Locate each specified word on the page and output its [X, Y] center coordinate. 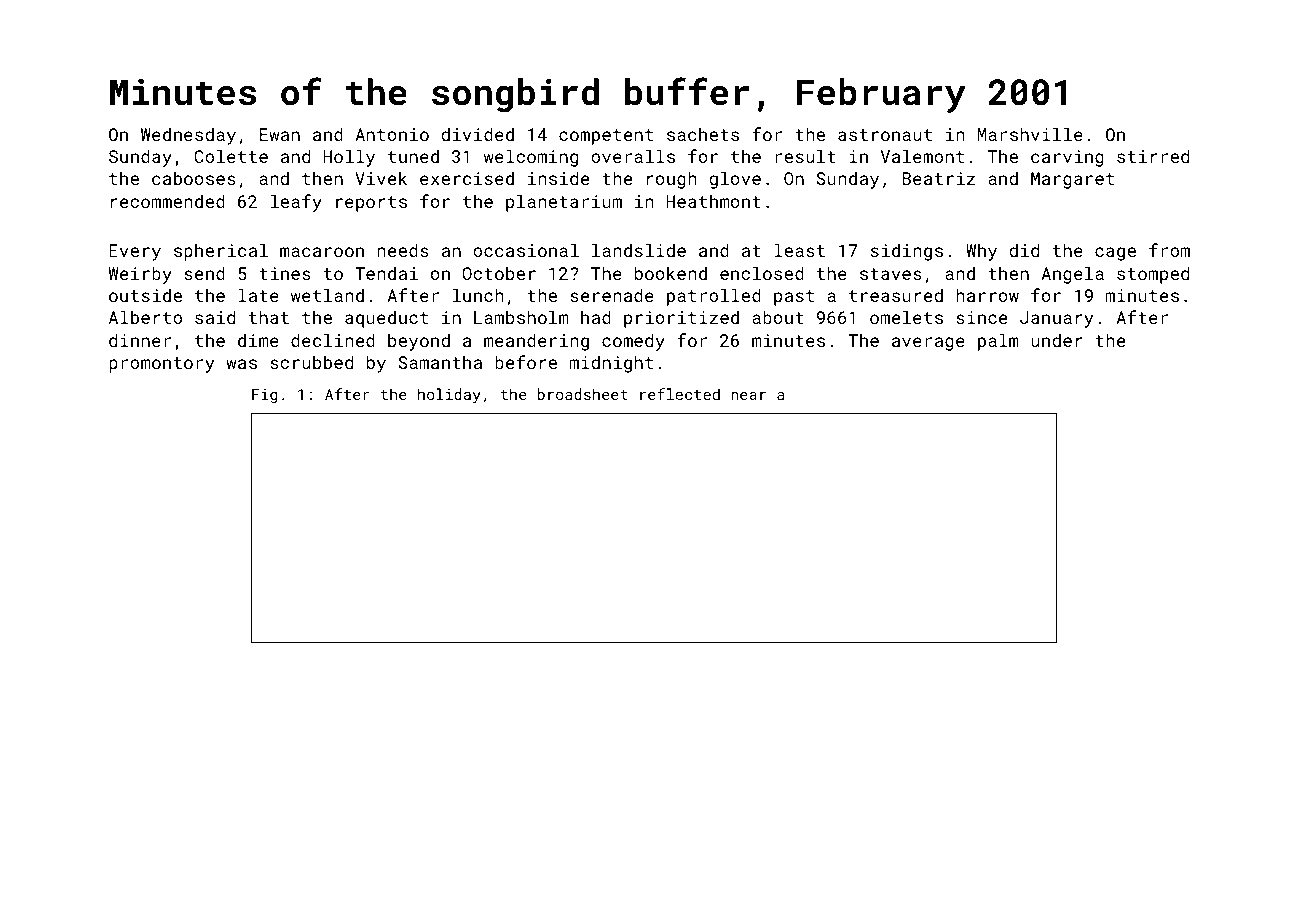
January [1056, 319]
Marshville [1030, 134]
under [1057, 340]
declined [333, 340]
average [928, 344]
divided [477, 134]
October [499, 273]
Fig [264, 396]
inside [558, 178]
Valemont [922, 156]
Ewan [280, 134]
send [204, 273]
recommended [168, 201]
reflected [680, 394]
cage [1115, 254]
